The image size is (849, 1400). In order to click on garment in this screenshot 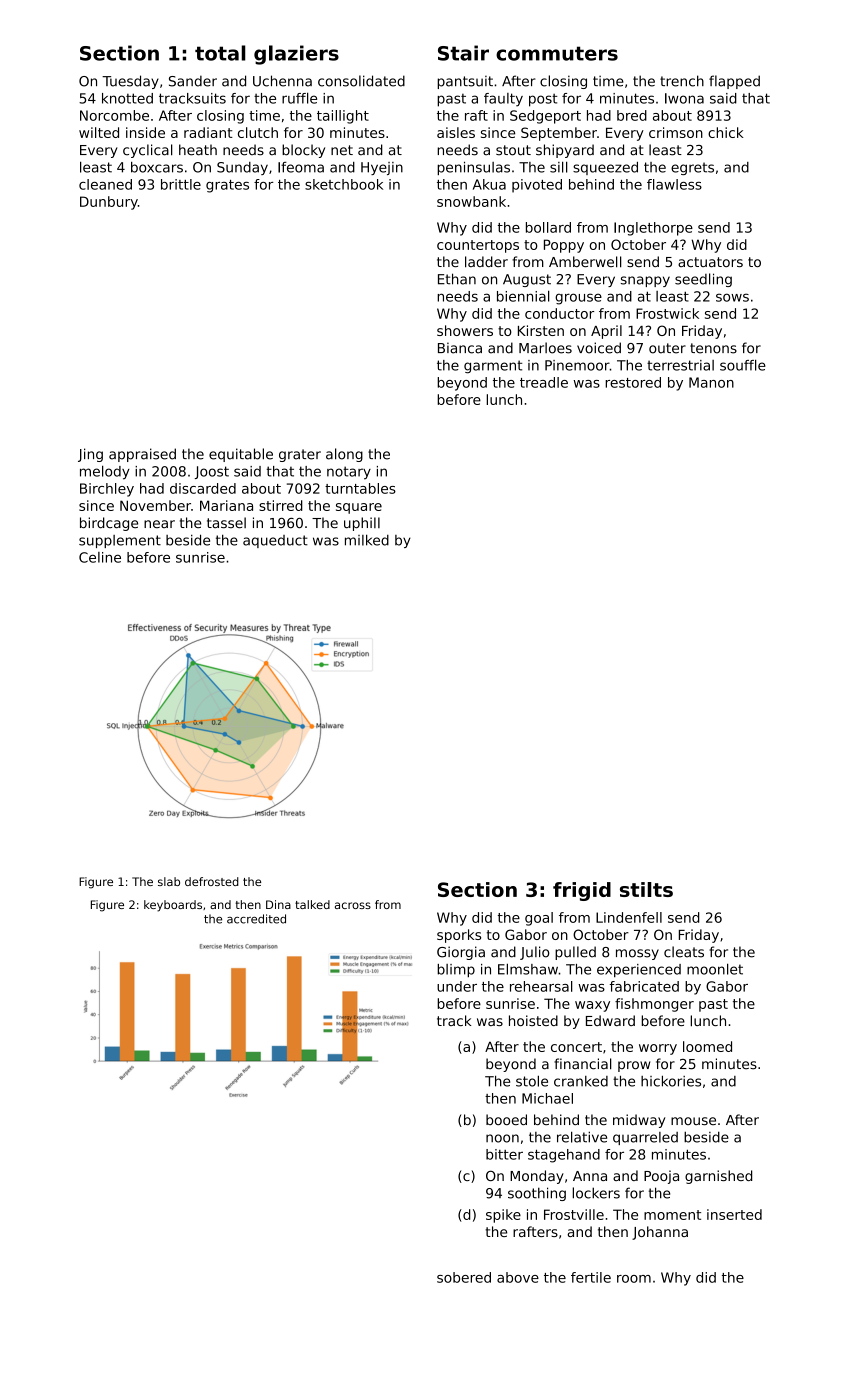, I will do `click(493, 367)`.
